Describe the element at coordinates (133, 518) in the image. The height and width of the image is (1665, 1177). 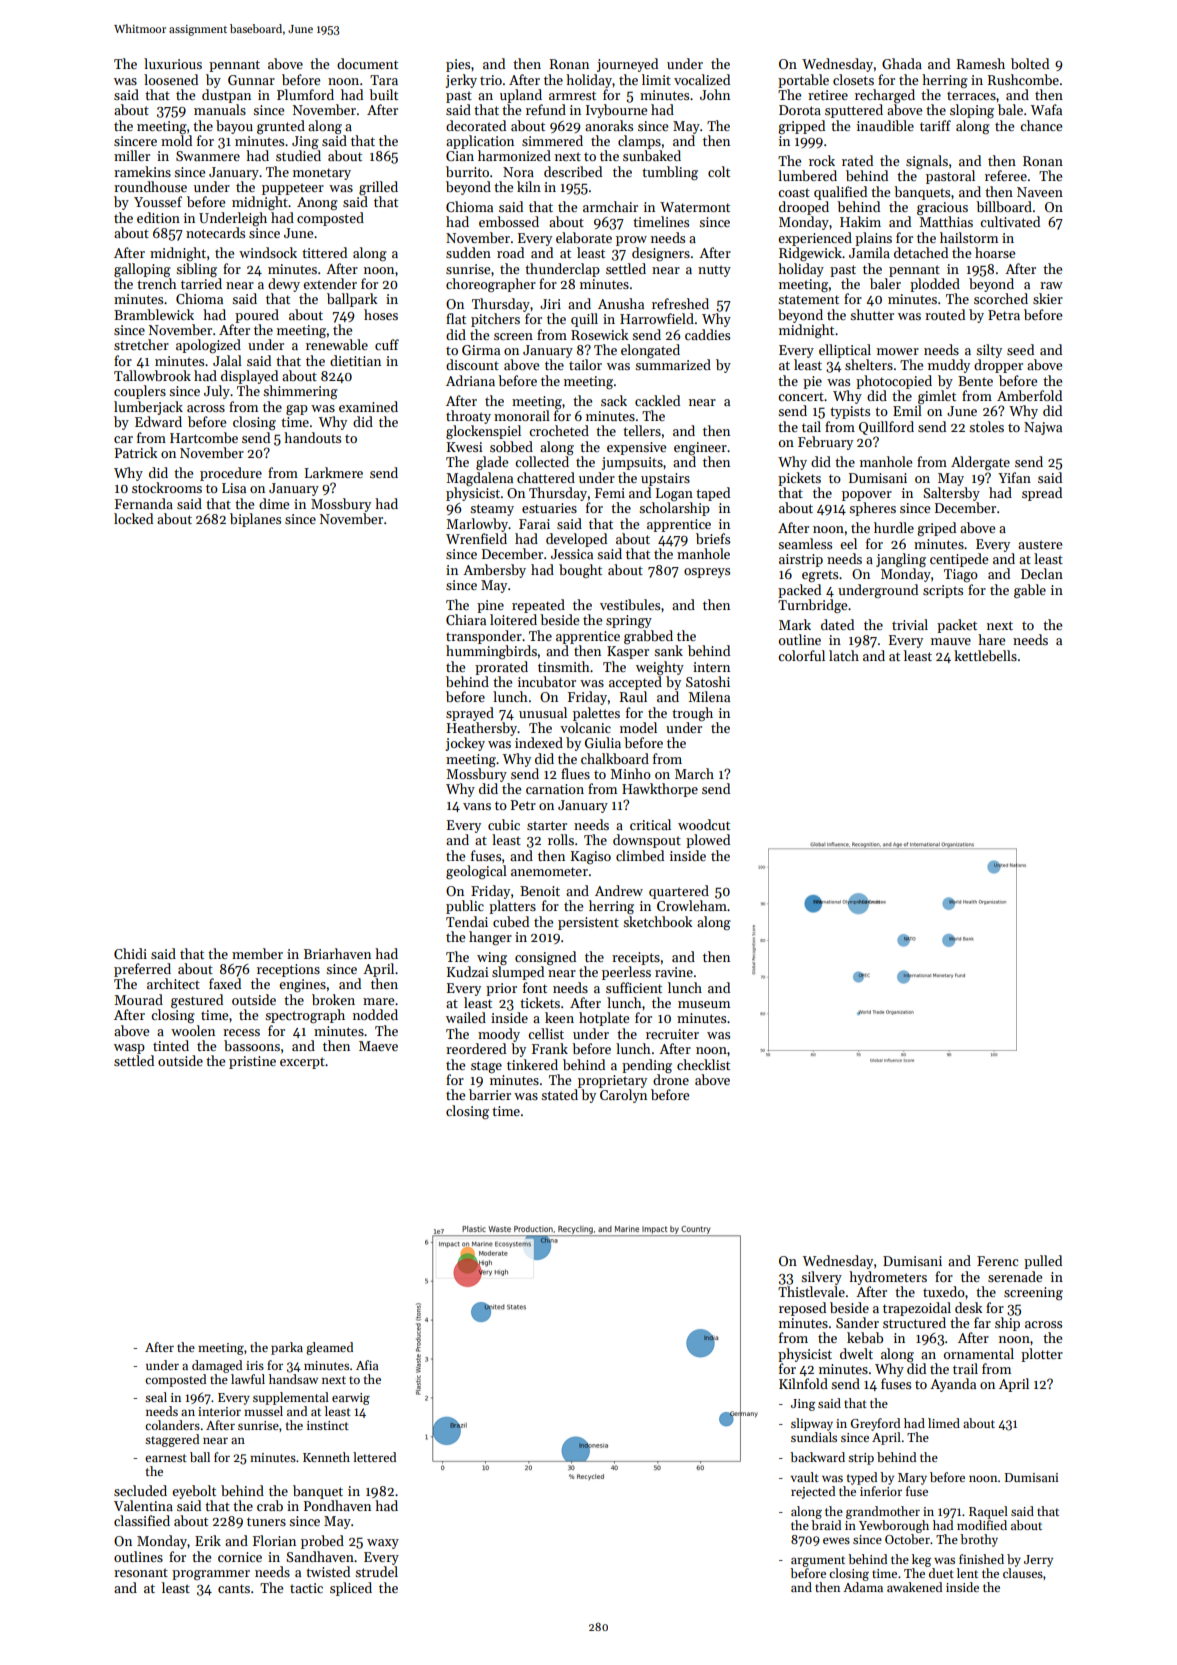
I see `locked` at that location.
